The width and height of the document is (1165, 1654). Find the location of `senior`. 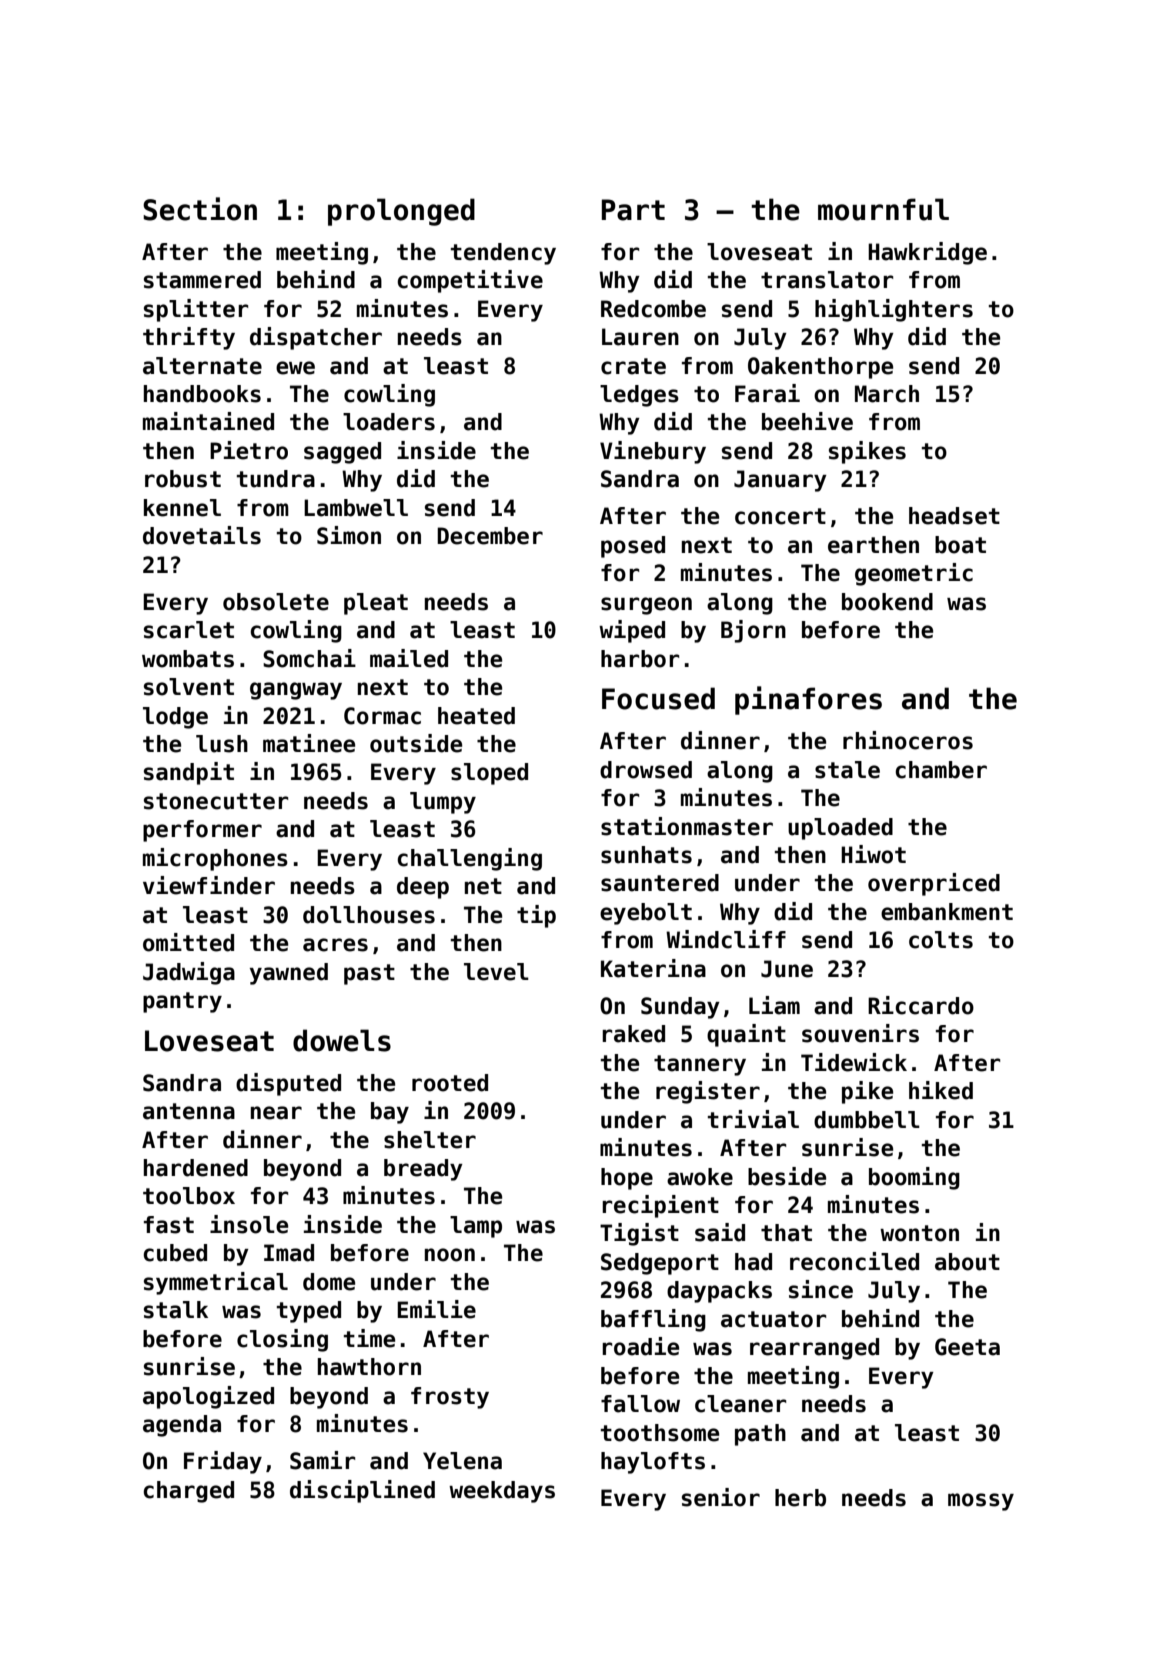

senior is located at coordinates (721, 1497).
